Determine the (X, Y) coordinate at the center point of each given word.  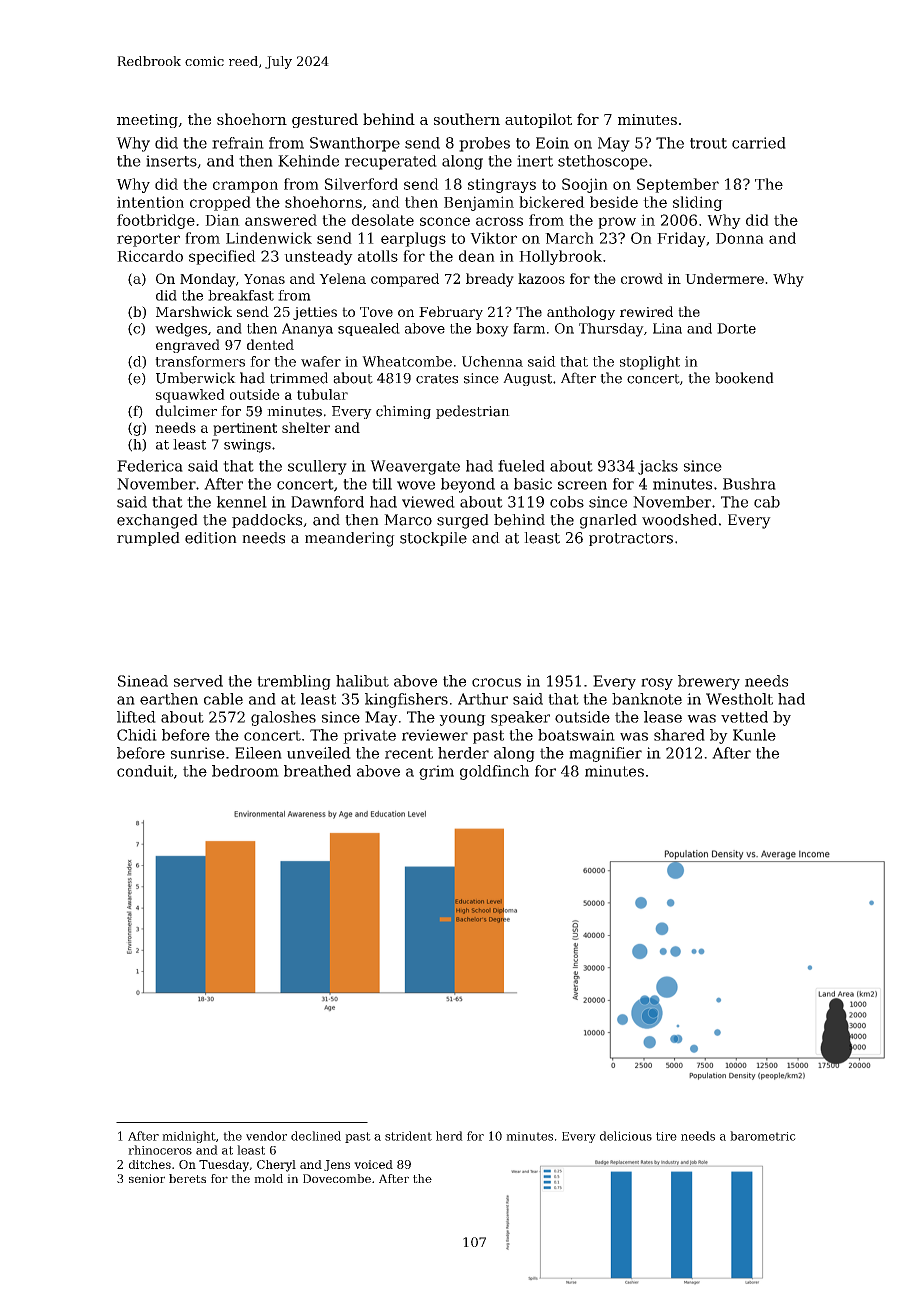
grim (436, 772)
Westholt (739, 699)
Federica (150, 466)
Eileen (258, 753)
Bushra (749, 484)
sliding (698, 203)
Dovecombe (337, 1178)
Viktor (493, 238)
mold (268, 1178)
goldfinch (494, 772)
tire (666, 1136)
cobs (567, 502)
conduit (145, 771)
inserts (171, 161)
